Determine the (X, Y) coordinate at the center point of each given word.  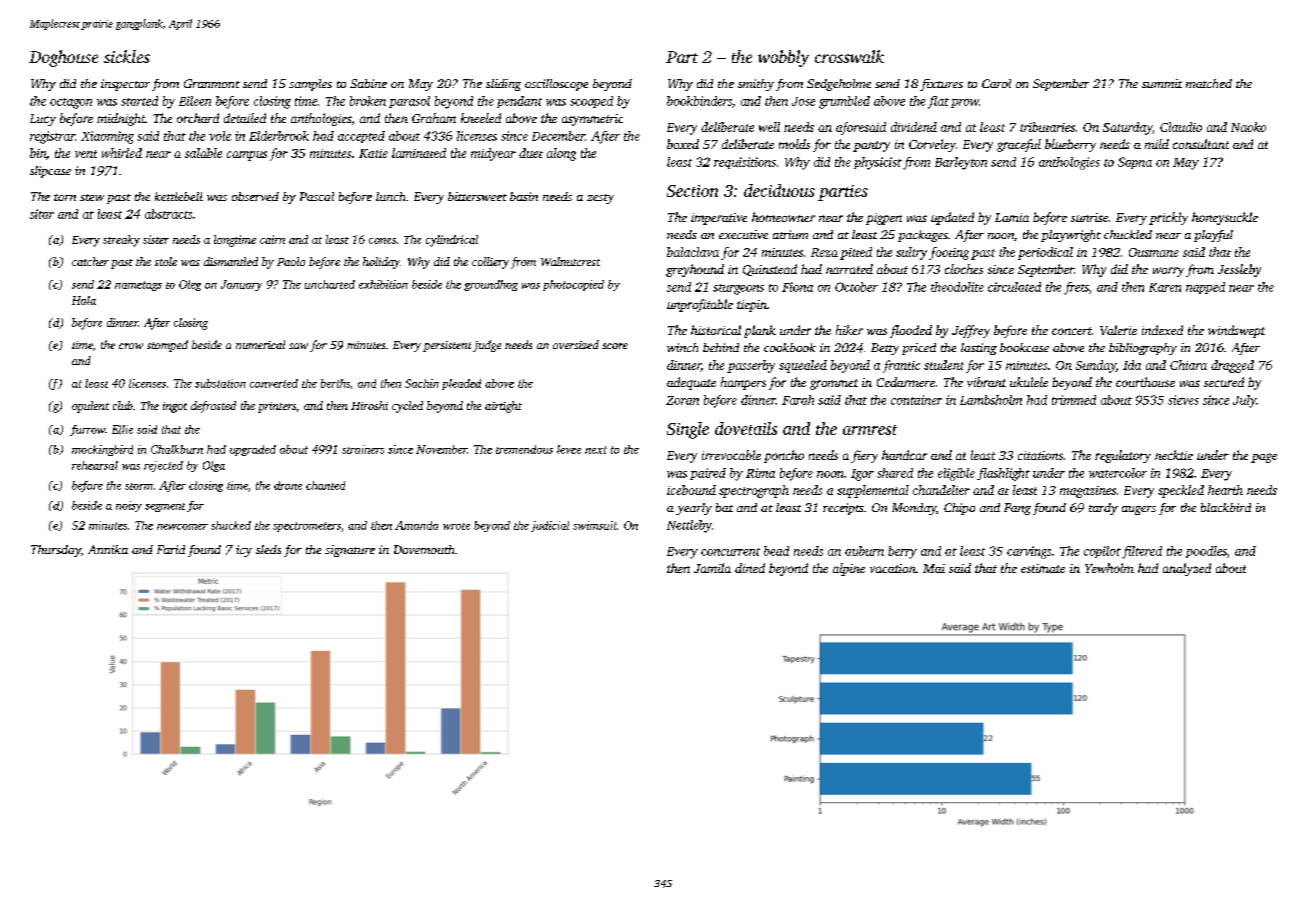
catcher (90, 261)
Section (692, 191)
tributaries (1047, 127)
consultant (1201, 144)
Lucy (43, 120)
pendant (519, 102)
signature (350, 551)
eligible (956, 474)
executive (743, 234)
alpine (849, 569)
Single (688, 430)
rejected (163, 466)
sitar (42, 214)
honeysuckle (1225, 218)
